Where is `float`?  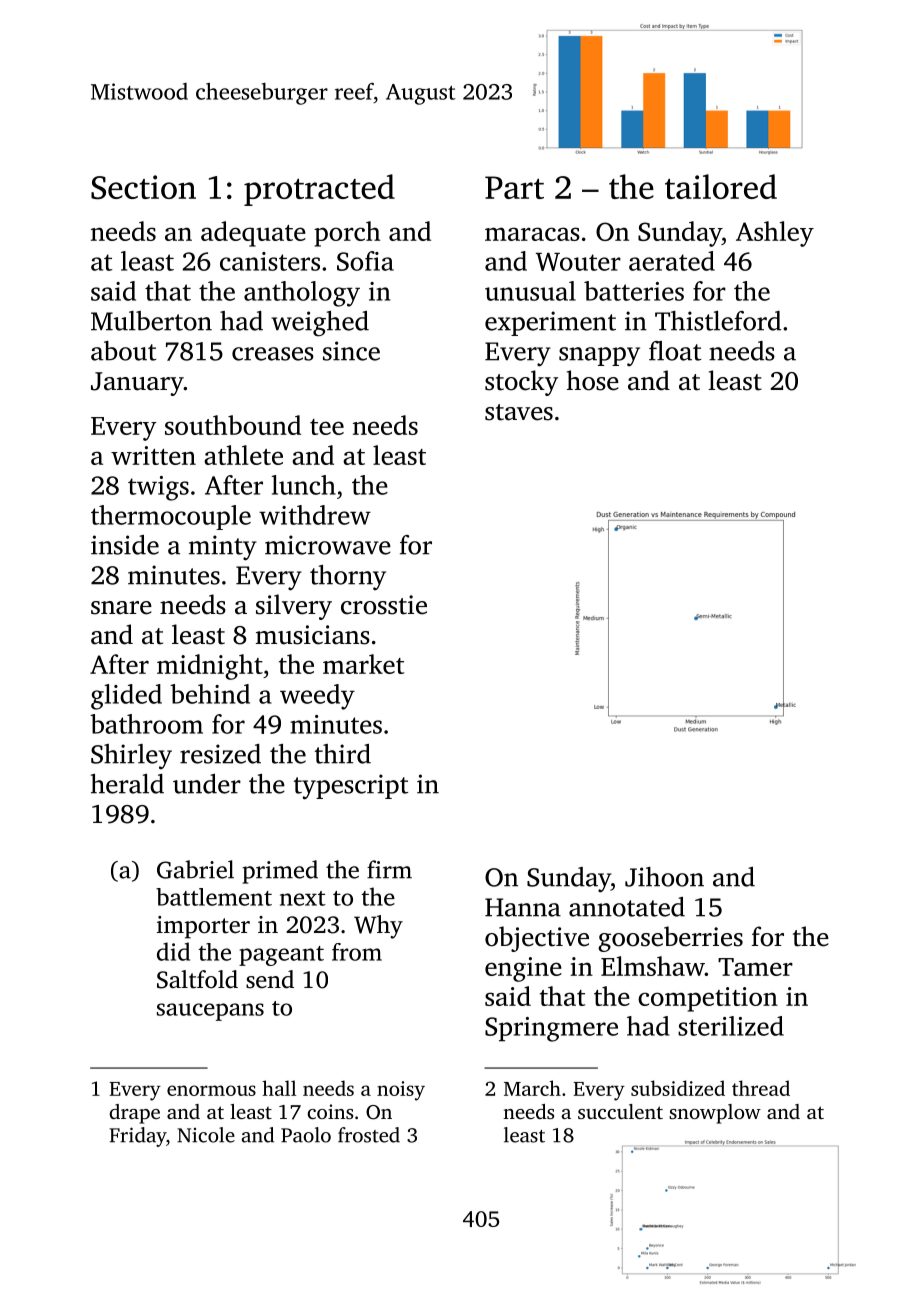
float is located at coordinates (675, 351).
